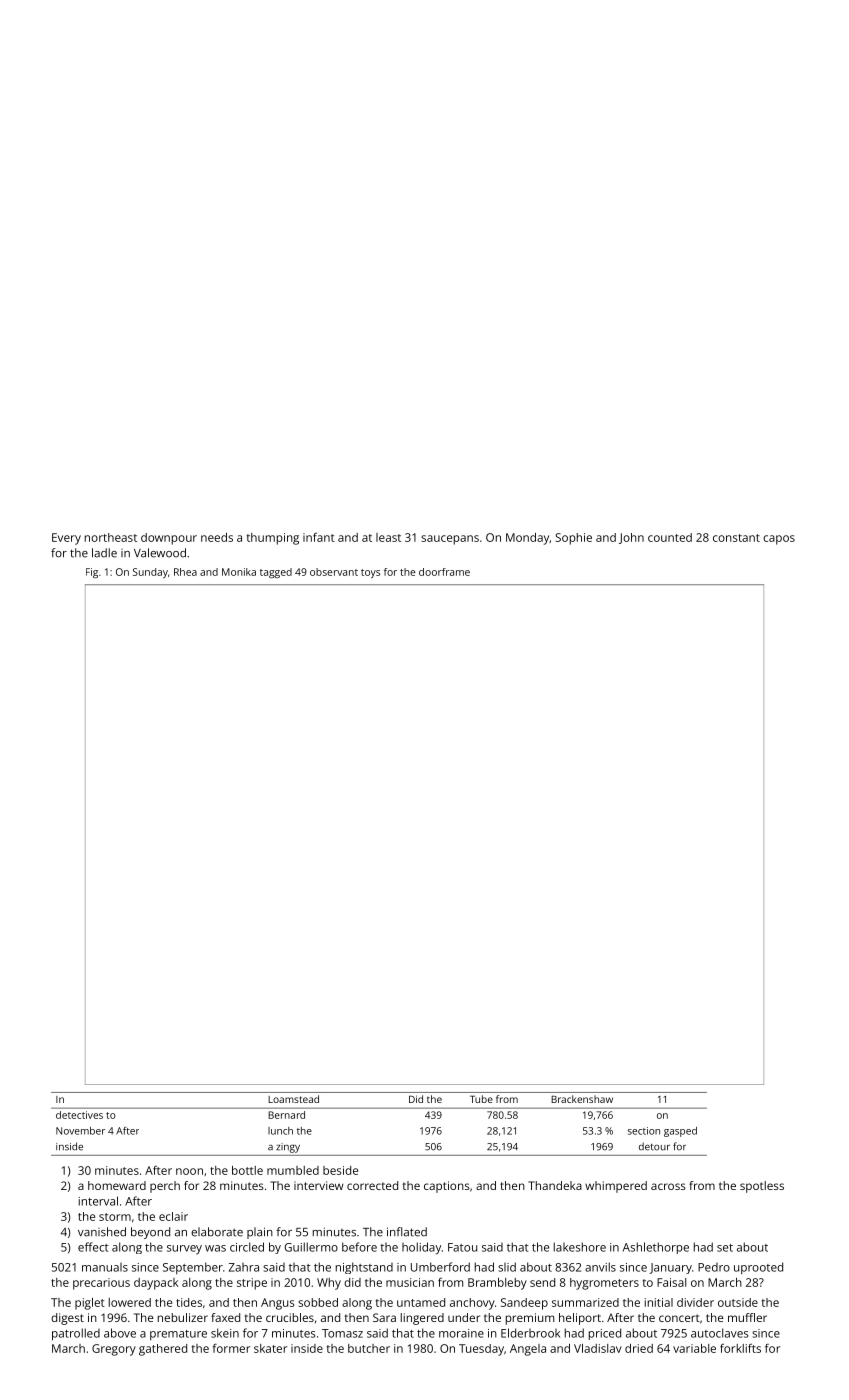 This screenshot has height=1400, width=849. I want to click on lakeshore, so click(580, 1247).
